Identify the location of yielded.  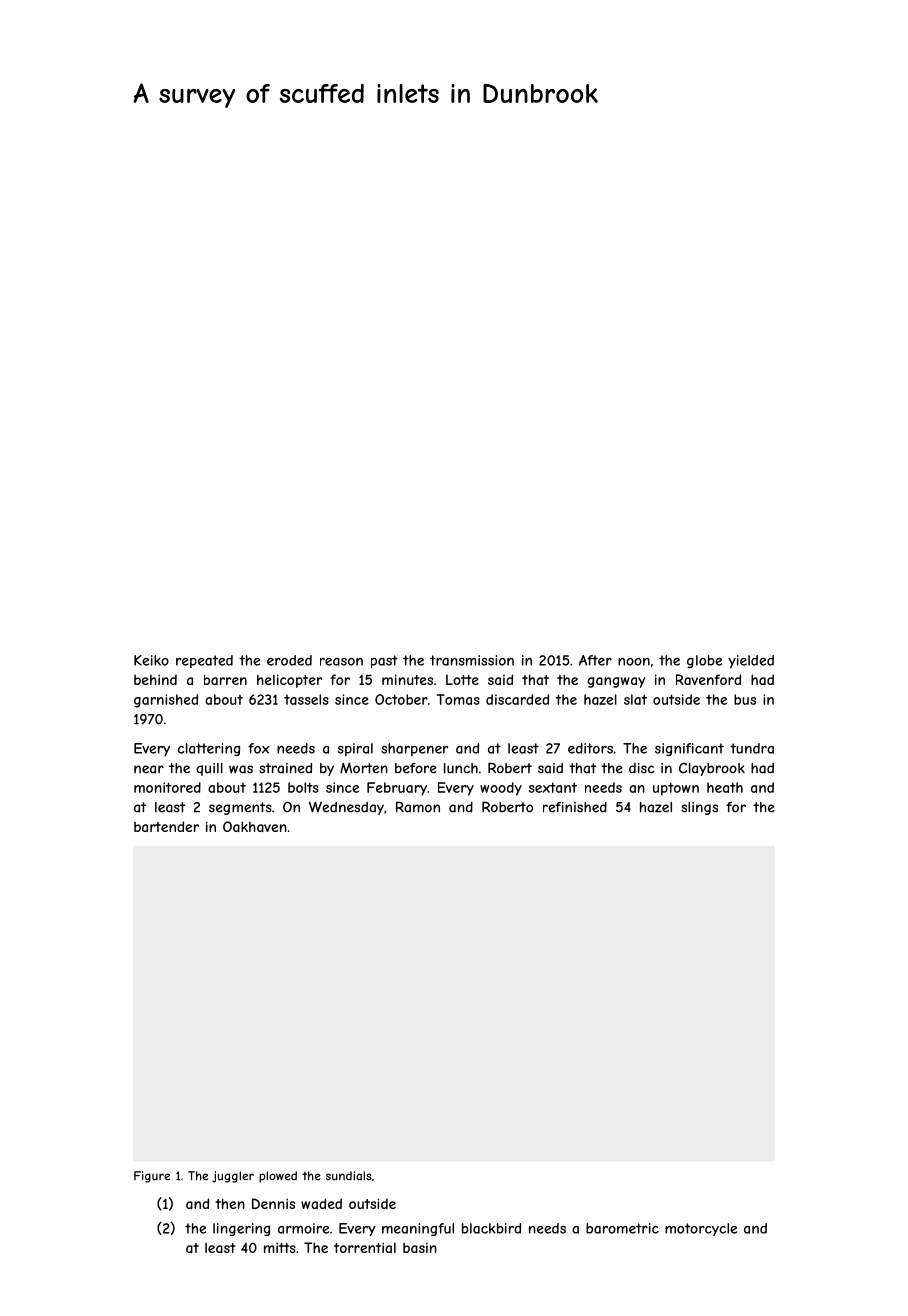
(751, 662).
